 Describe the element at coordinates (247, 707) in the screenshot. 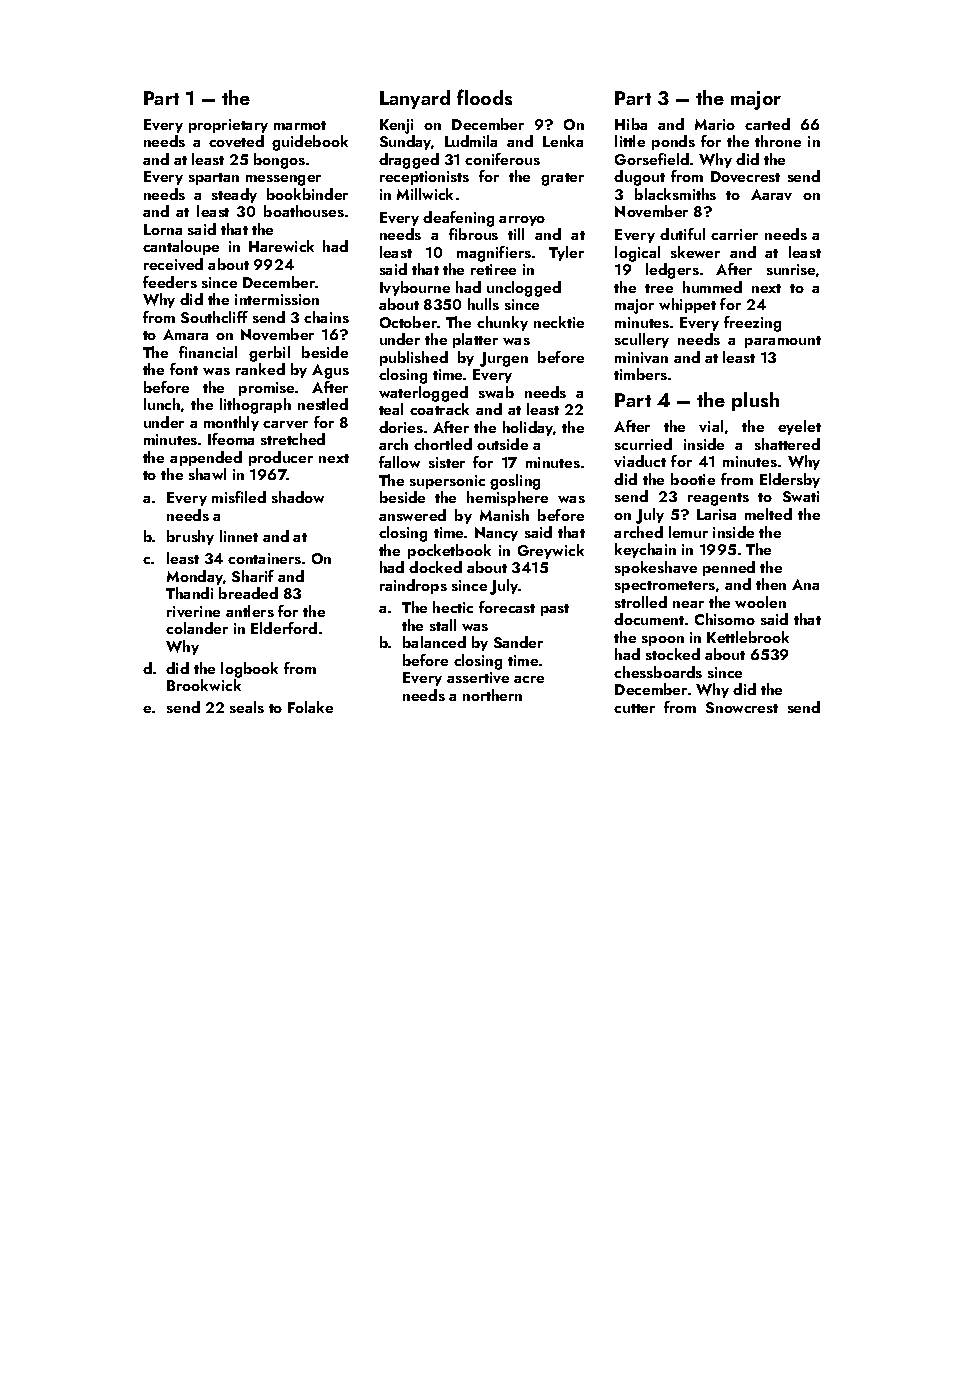

I see `seals` at that location.
